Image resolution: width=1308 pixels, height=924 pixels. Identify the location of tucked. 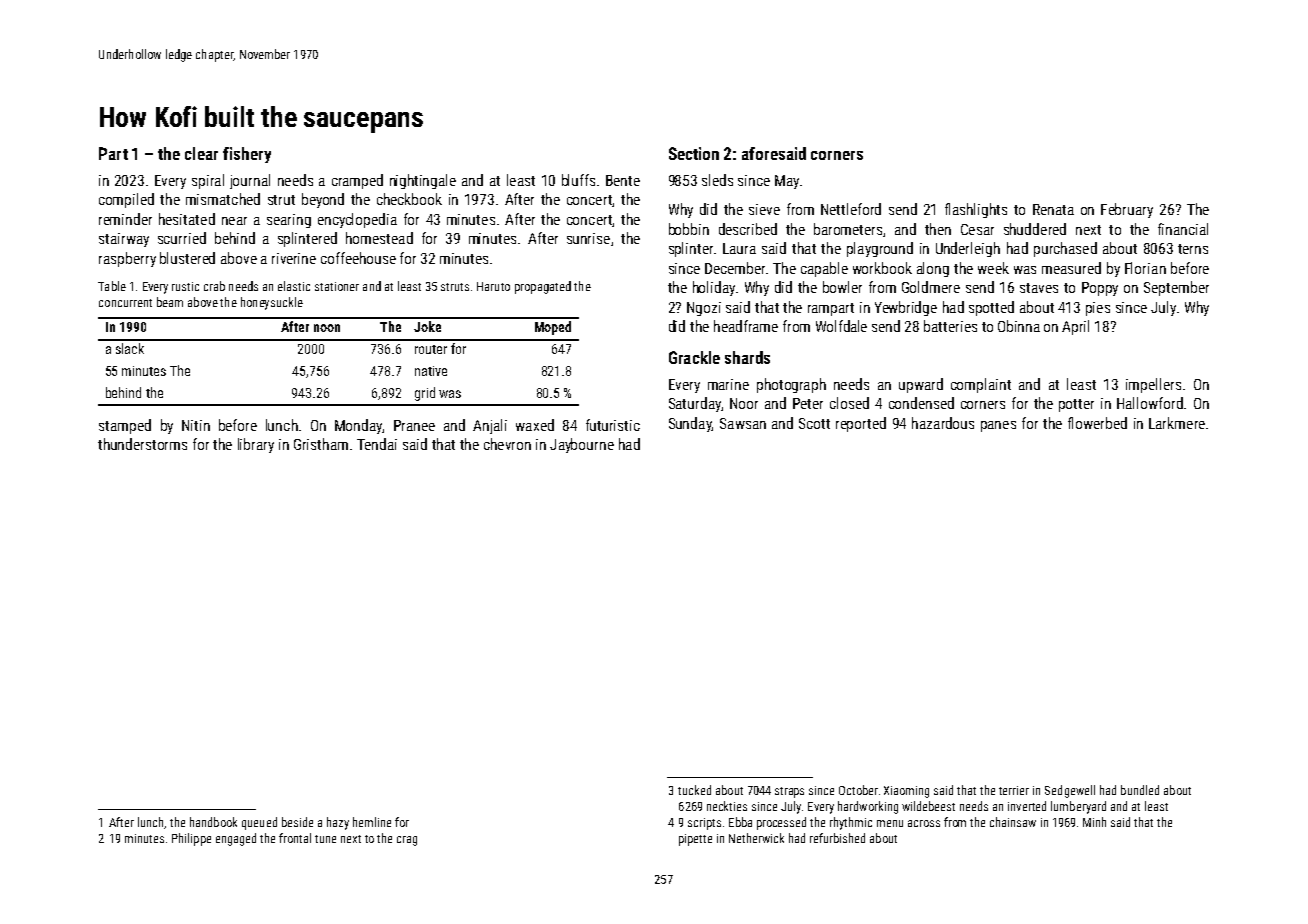
(694, 790).
